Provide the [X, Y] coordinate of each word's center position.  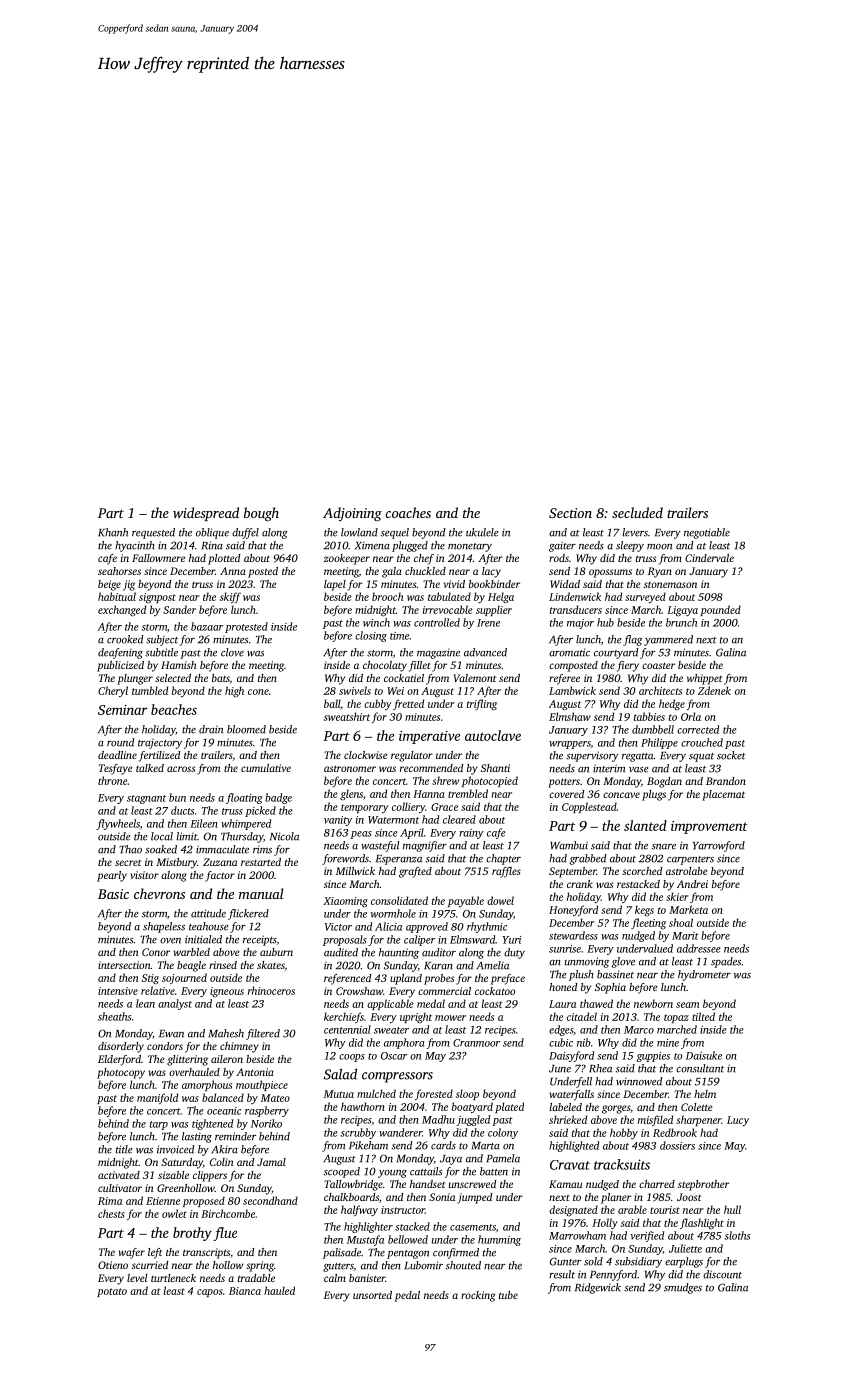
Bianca [245, 1291]
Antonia [255, 1072]
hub [605, 622]
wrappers [570, 745]
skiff [230, 597]
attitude [208, 913]
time [399, 636]
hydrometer [704, 975]
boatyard [472, 1107]
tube [508, 1295]
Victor [338, 927]
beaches [174, 709]
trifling [482, 704]
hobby [624, 1133]
